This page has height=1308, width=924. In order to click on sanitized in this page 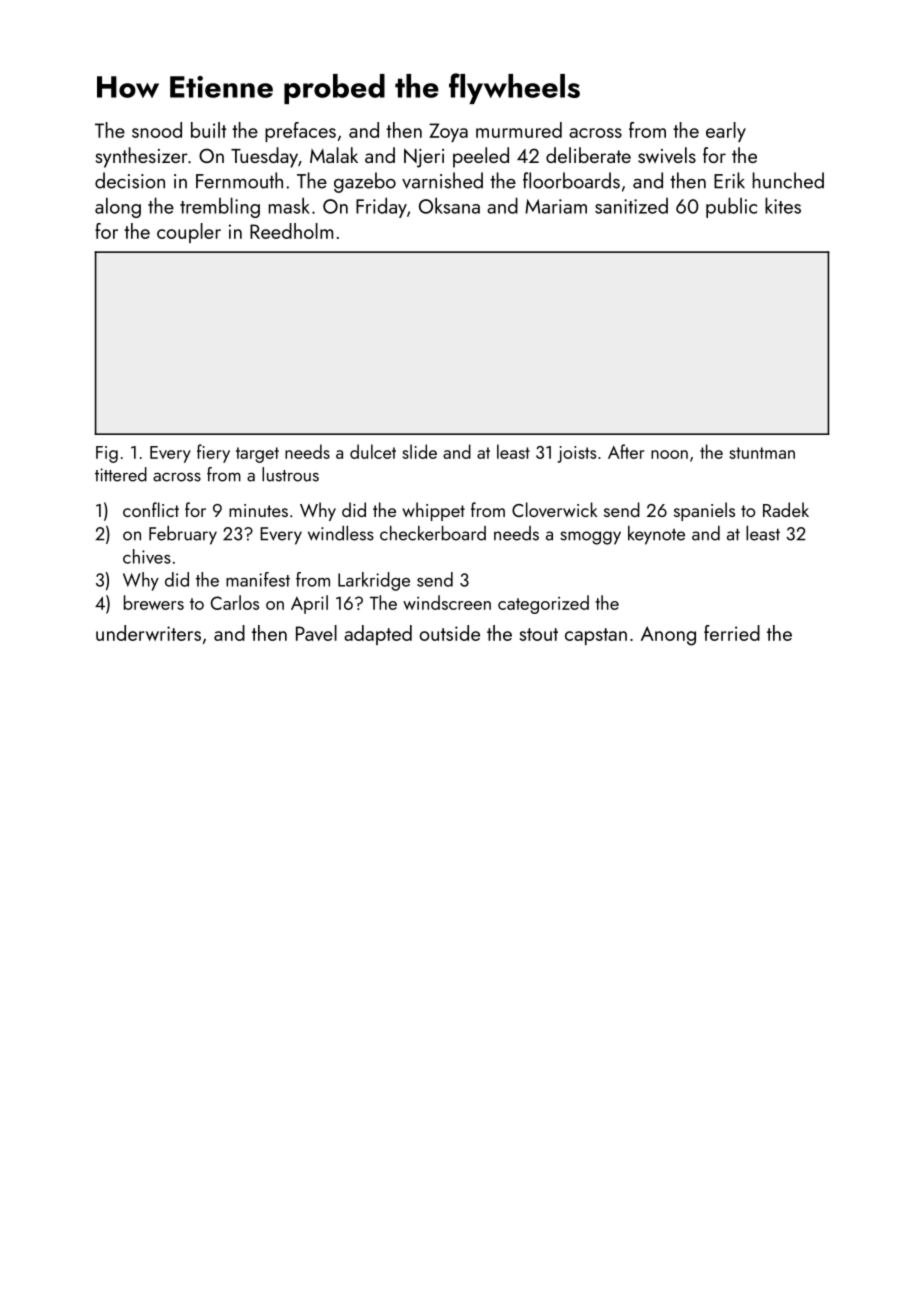, I will do `click(631, 206)`.
